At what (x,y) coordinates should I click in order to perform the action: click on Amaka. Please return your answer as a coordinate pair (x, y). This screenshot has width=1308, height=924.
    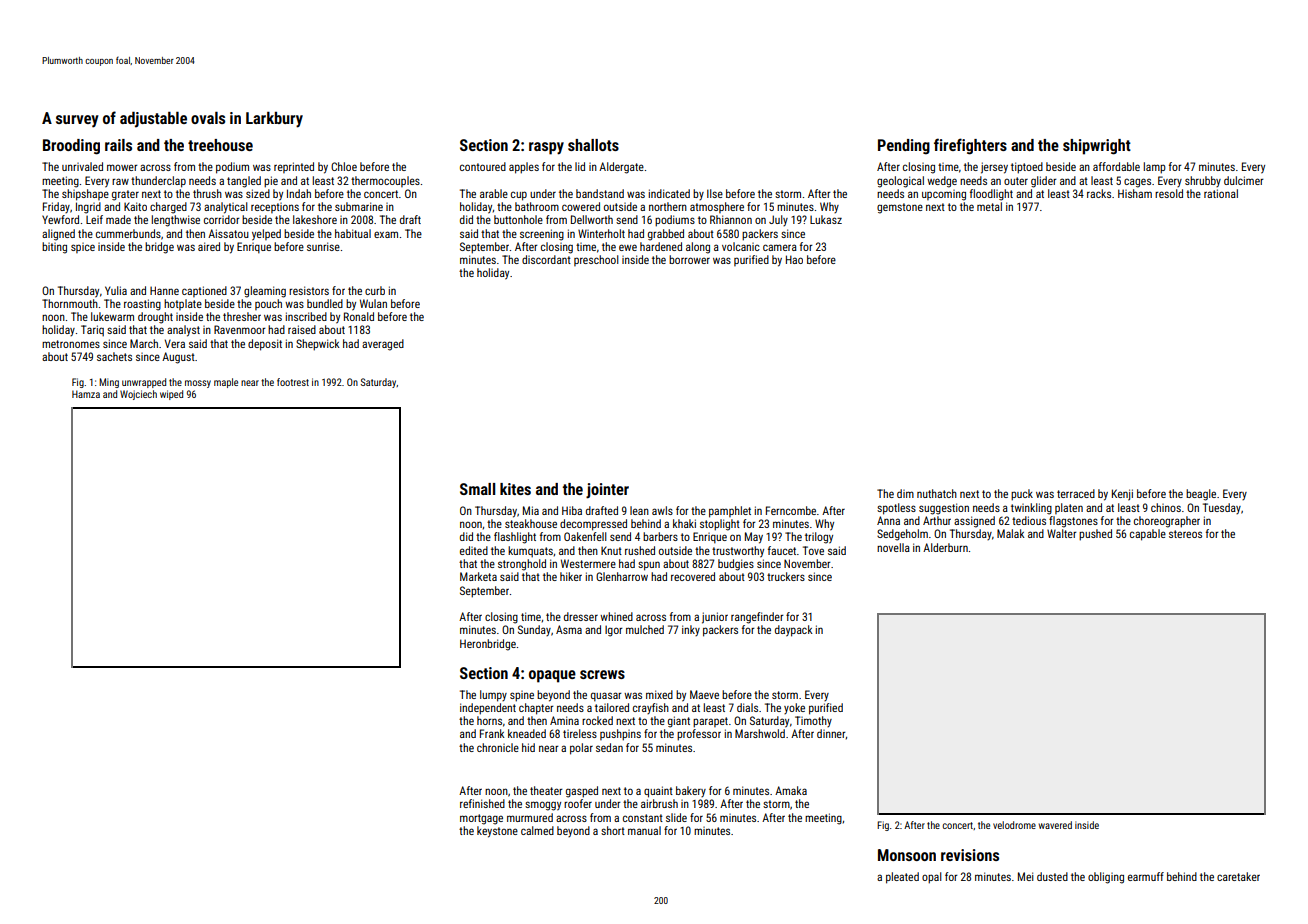
    Looking at the image, I should click on (791, 790).
